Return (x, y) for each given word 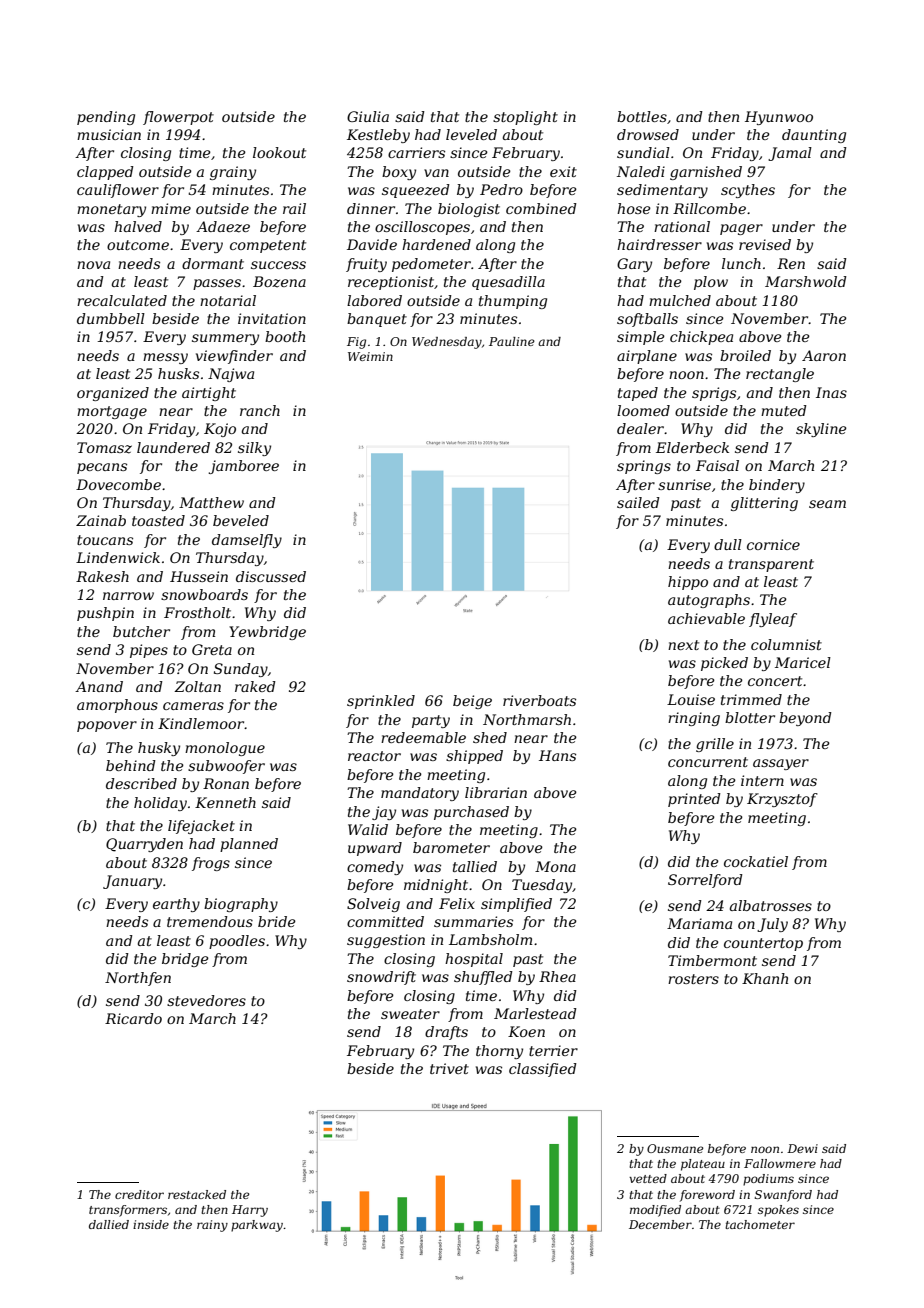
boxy (399, 173)
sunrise (684, 484)
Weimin (370, 356)
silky (254, 449)
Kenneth (225, 802)
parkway (257, 1226)
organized (113, 394)
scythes (748, 191)
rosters (693, 979)
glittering (764, 504)
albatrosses (771, 905)
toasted (158, 520)
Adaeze (223, 227)
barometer (451, 847)
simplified (516, 905)
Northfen (138, 979)
